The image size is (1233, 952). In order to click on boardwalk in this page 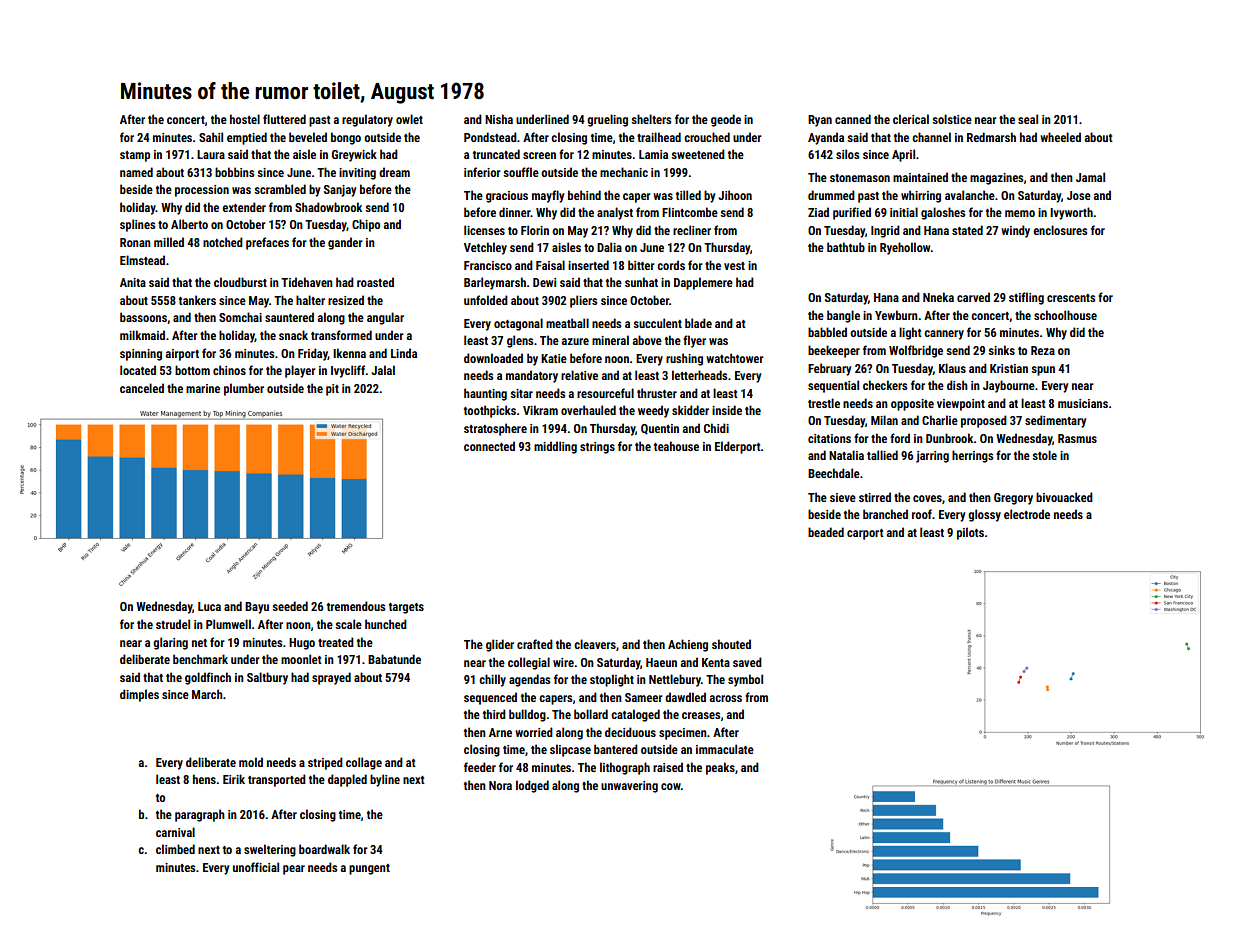, I will do `click(324, 849)`.
